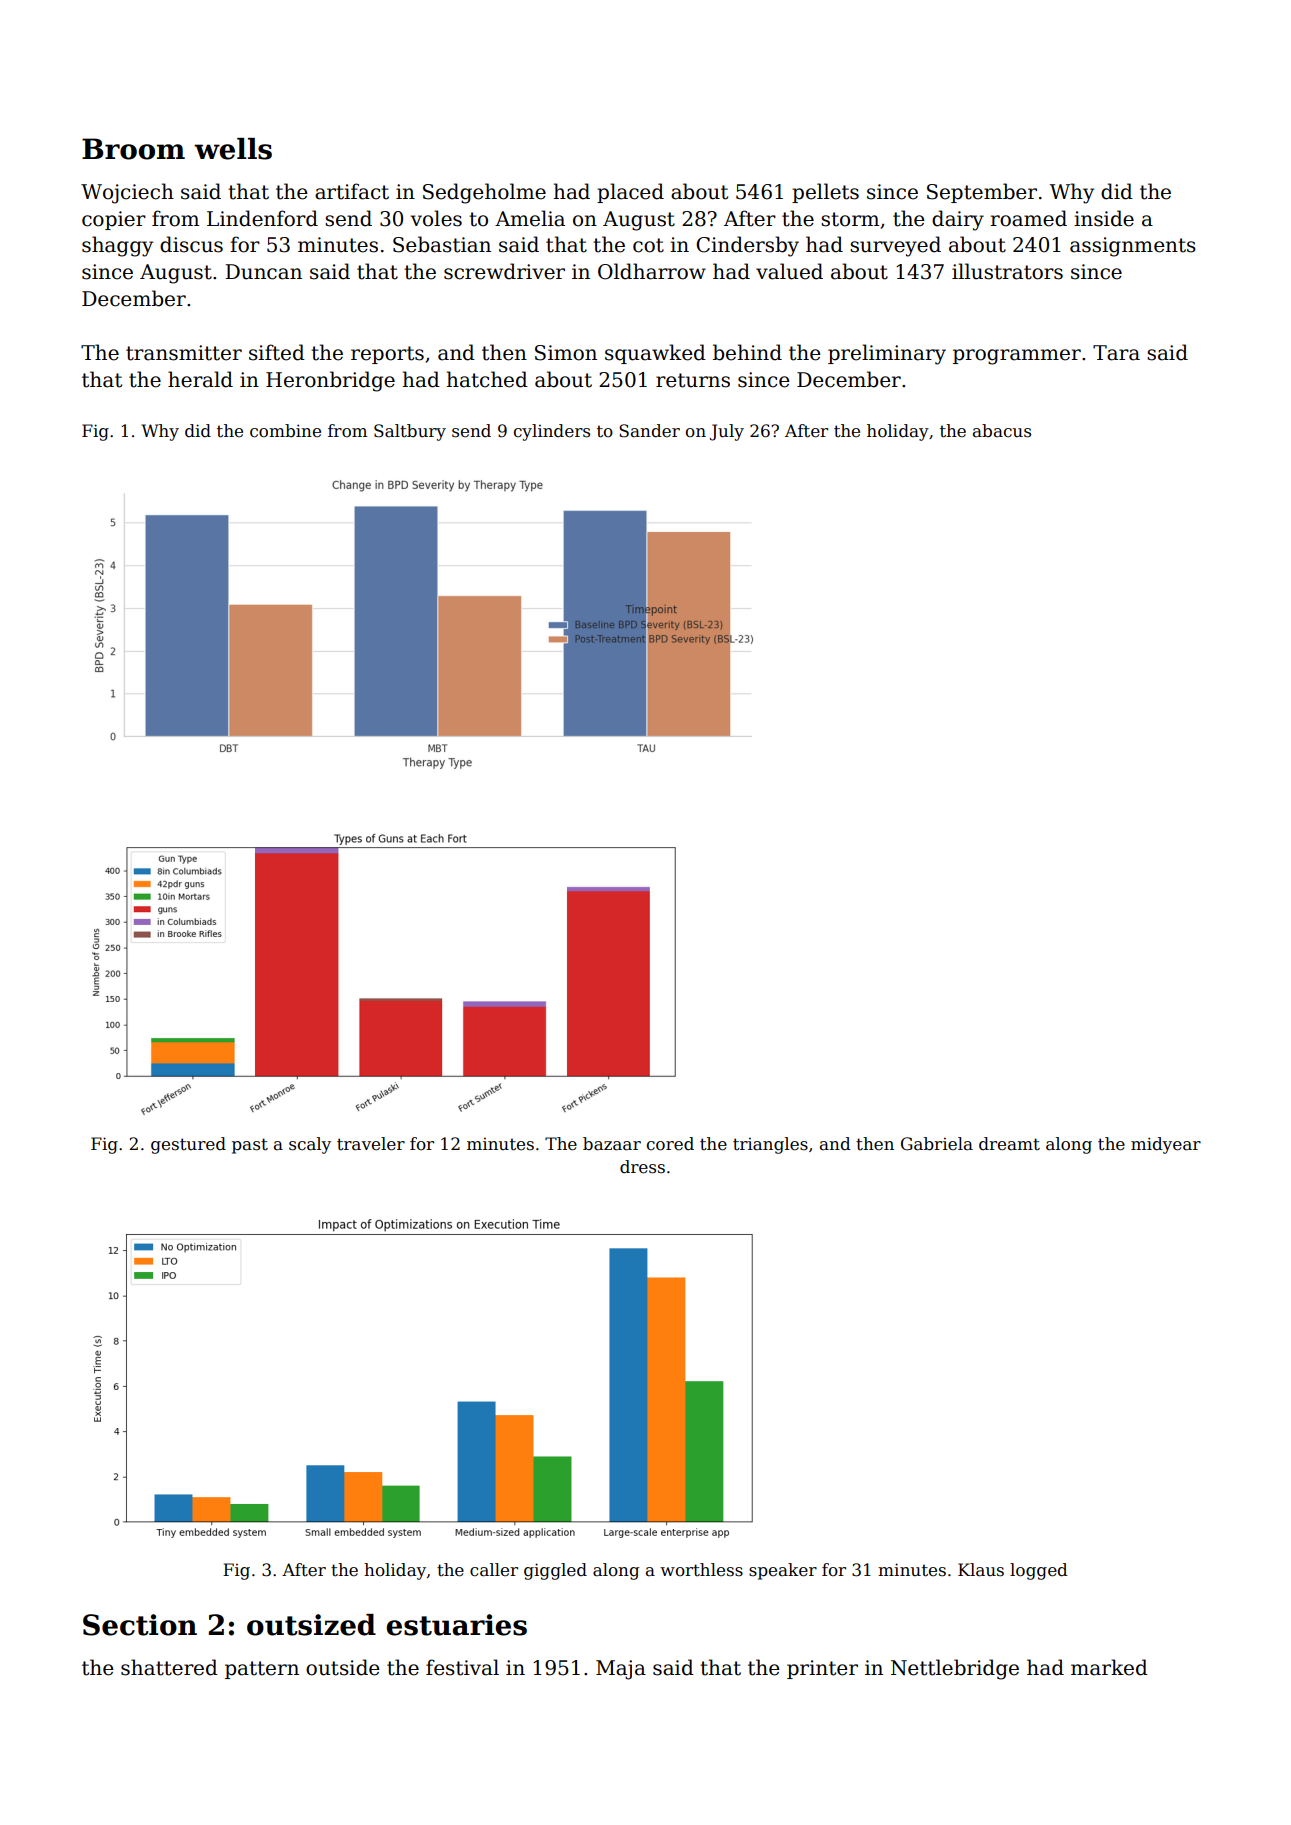 This screenshot has width=1291, height=1825. I want to click on dreamt, so click(1009, 1144).
